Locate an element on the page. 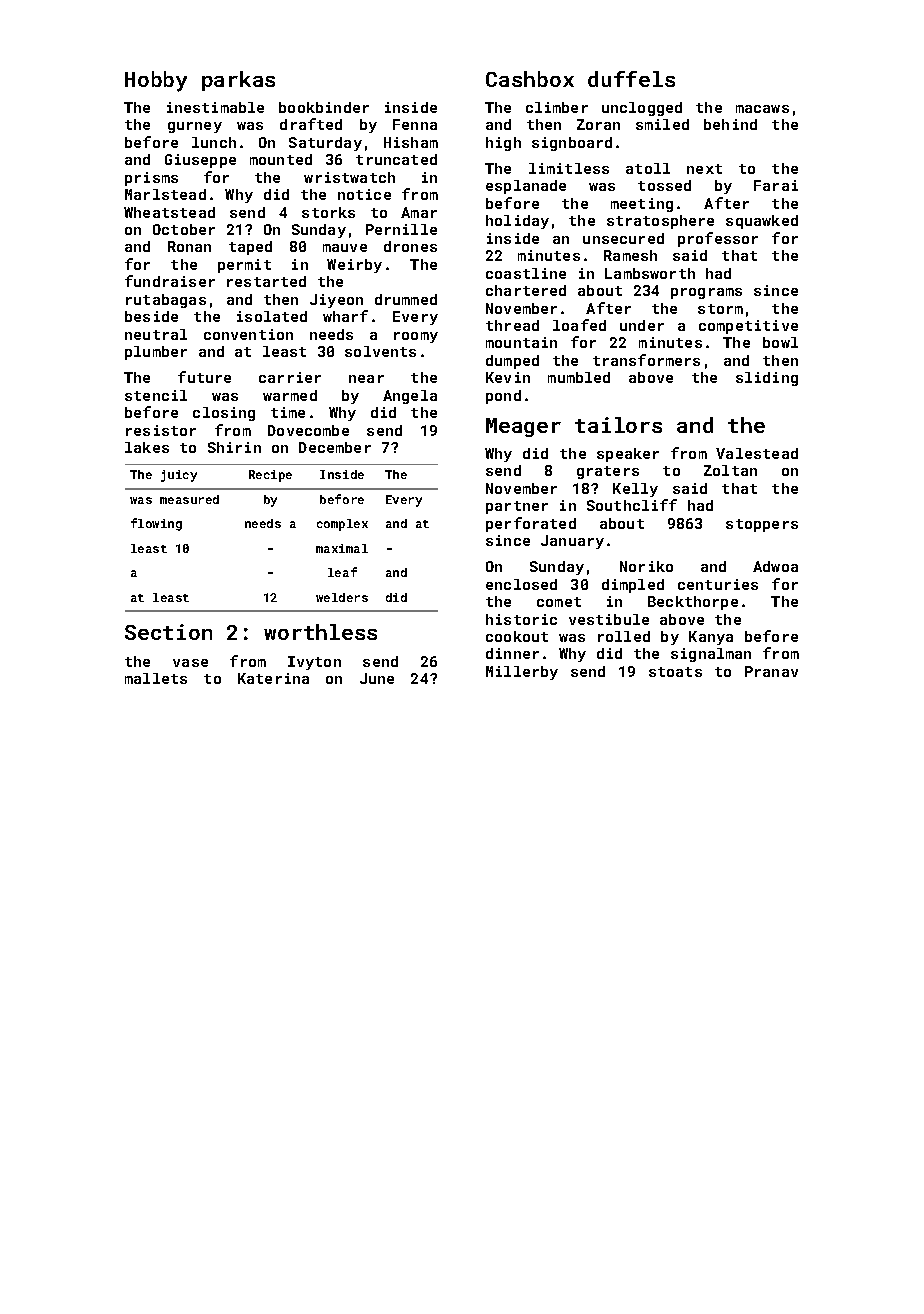  closing is located at coordinates (224, 414).
